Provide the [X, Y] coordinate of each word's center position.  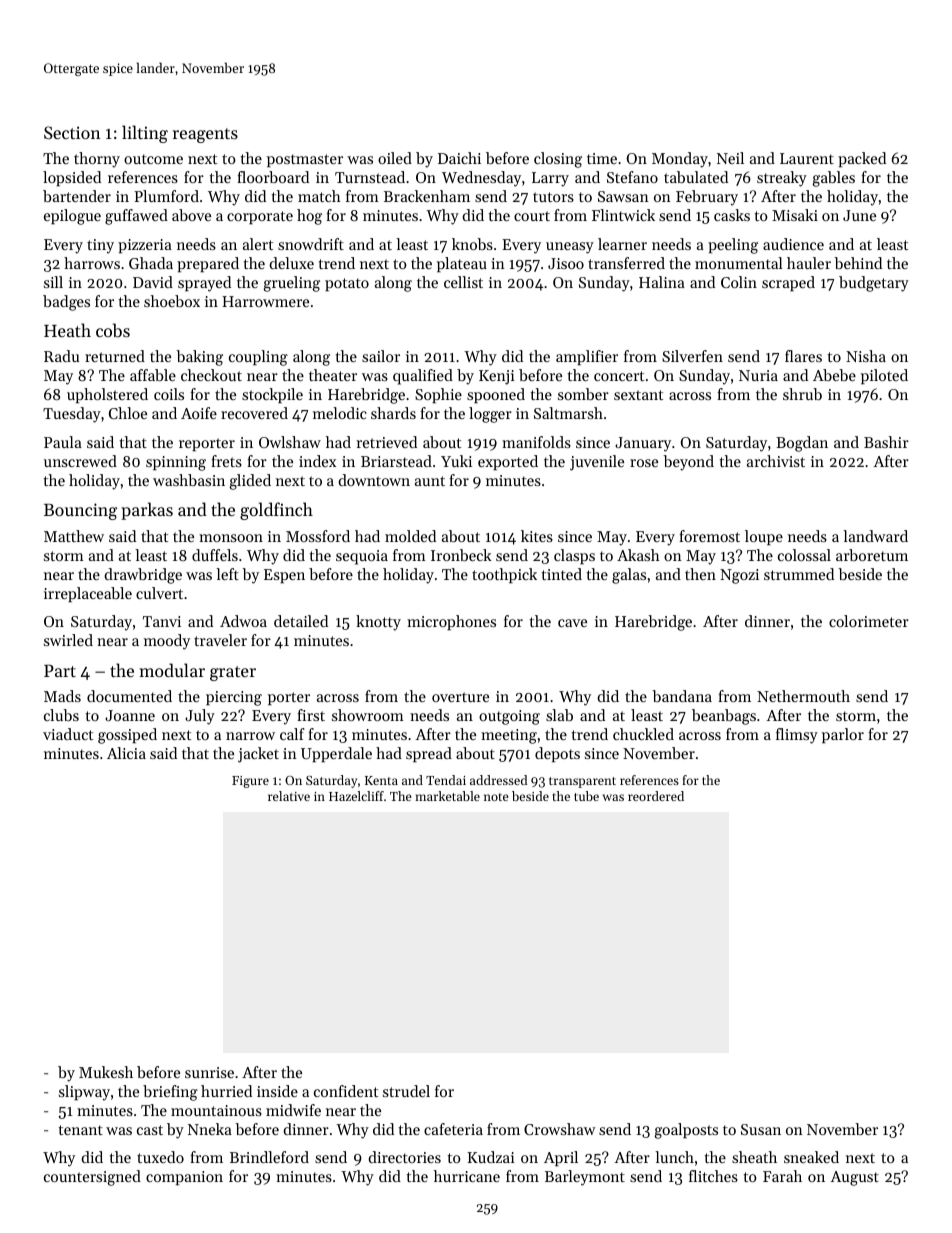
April [561, 1158]
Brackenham [427, 196]
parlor [843, 735]
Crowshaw [560, 1129]
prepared [208, 264]
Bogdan [802, 444]
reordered [656, 796]
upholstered [107, 395]
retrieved [386, 442]
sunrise [209, 1072]
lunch [674, 1157]
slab [559, 715]
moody [167, 642]
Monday [680, 160]
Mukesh [106, 1072]
